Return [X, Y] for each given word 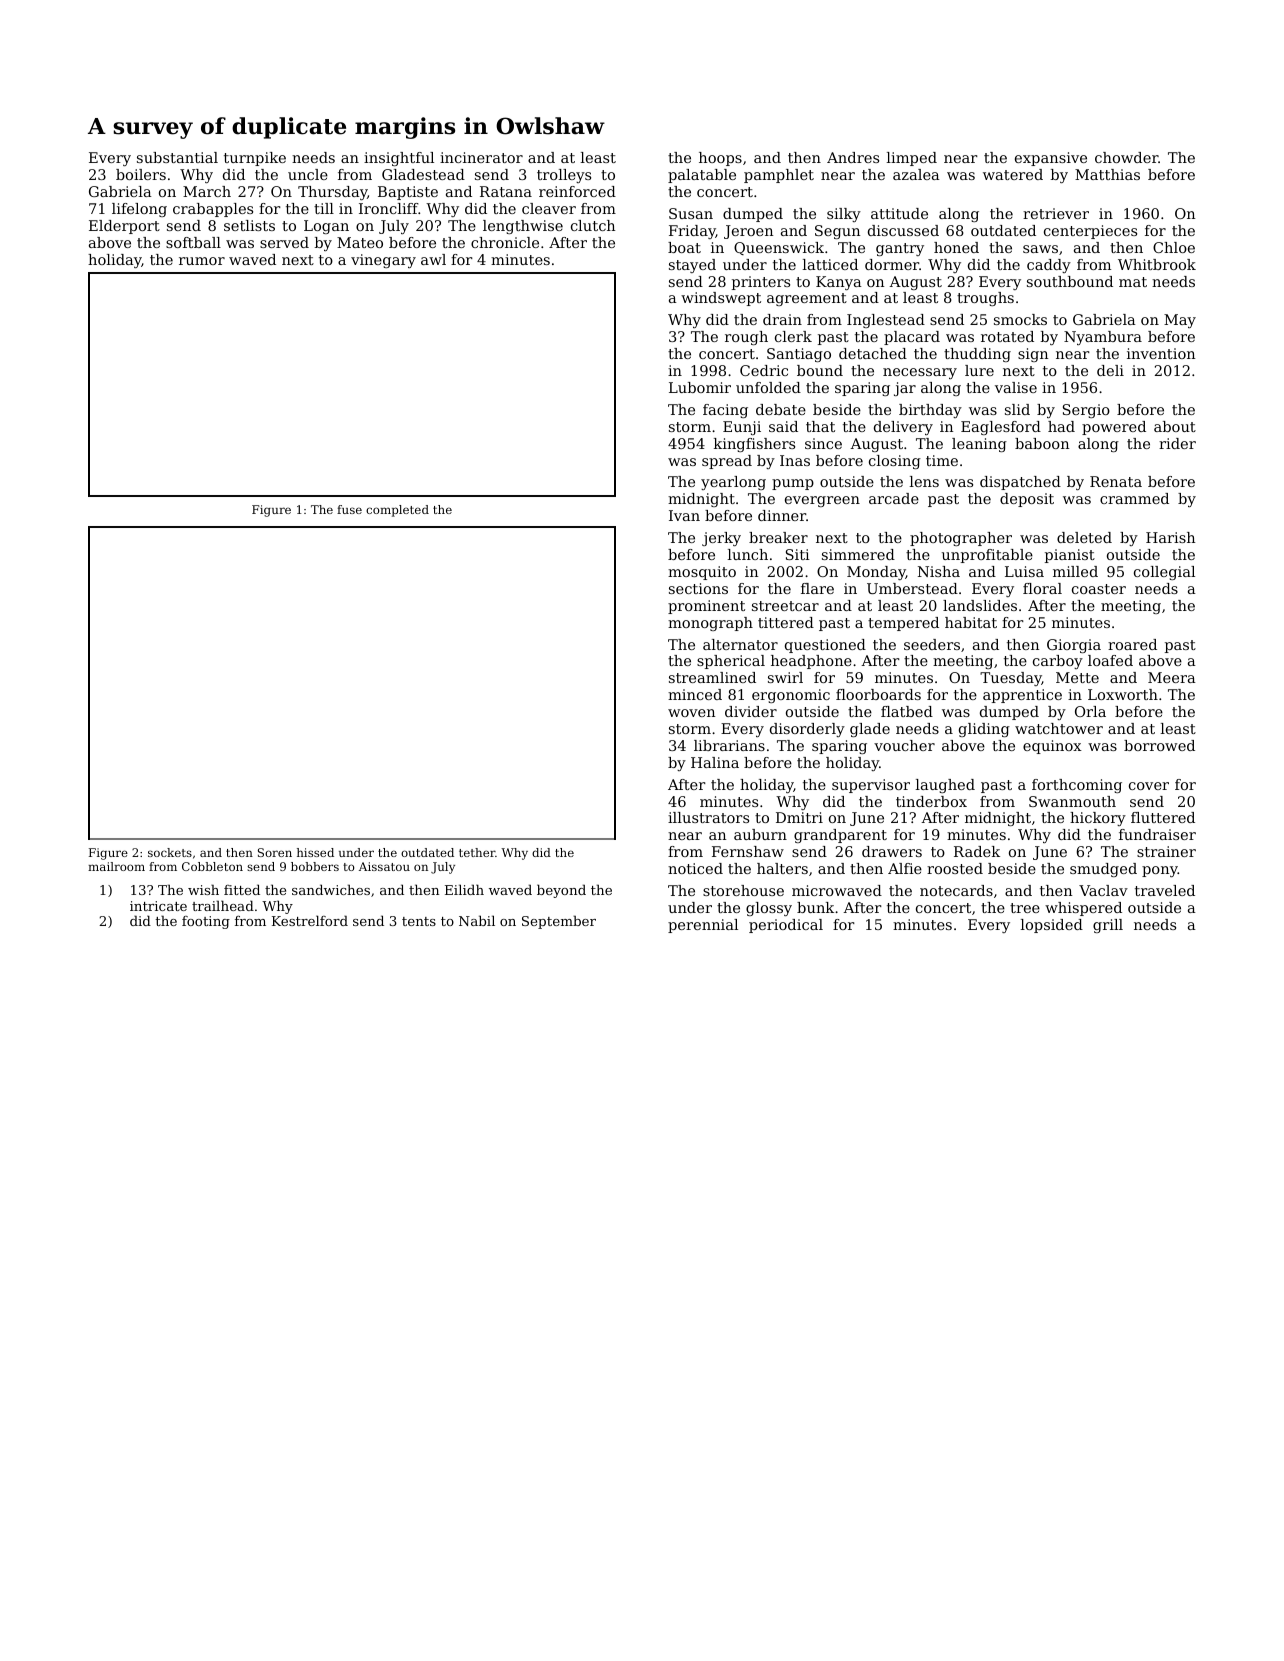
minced [695, 694]
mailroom [116, 866]
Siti [798, 554]
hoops [720, 159]
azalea [916, 174]
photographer [961, 539]
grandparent [840, 836]
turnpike [255, 159]
